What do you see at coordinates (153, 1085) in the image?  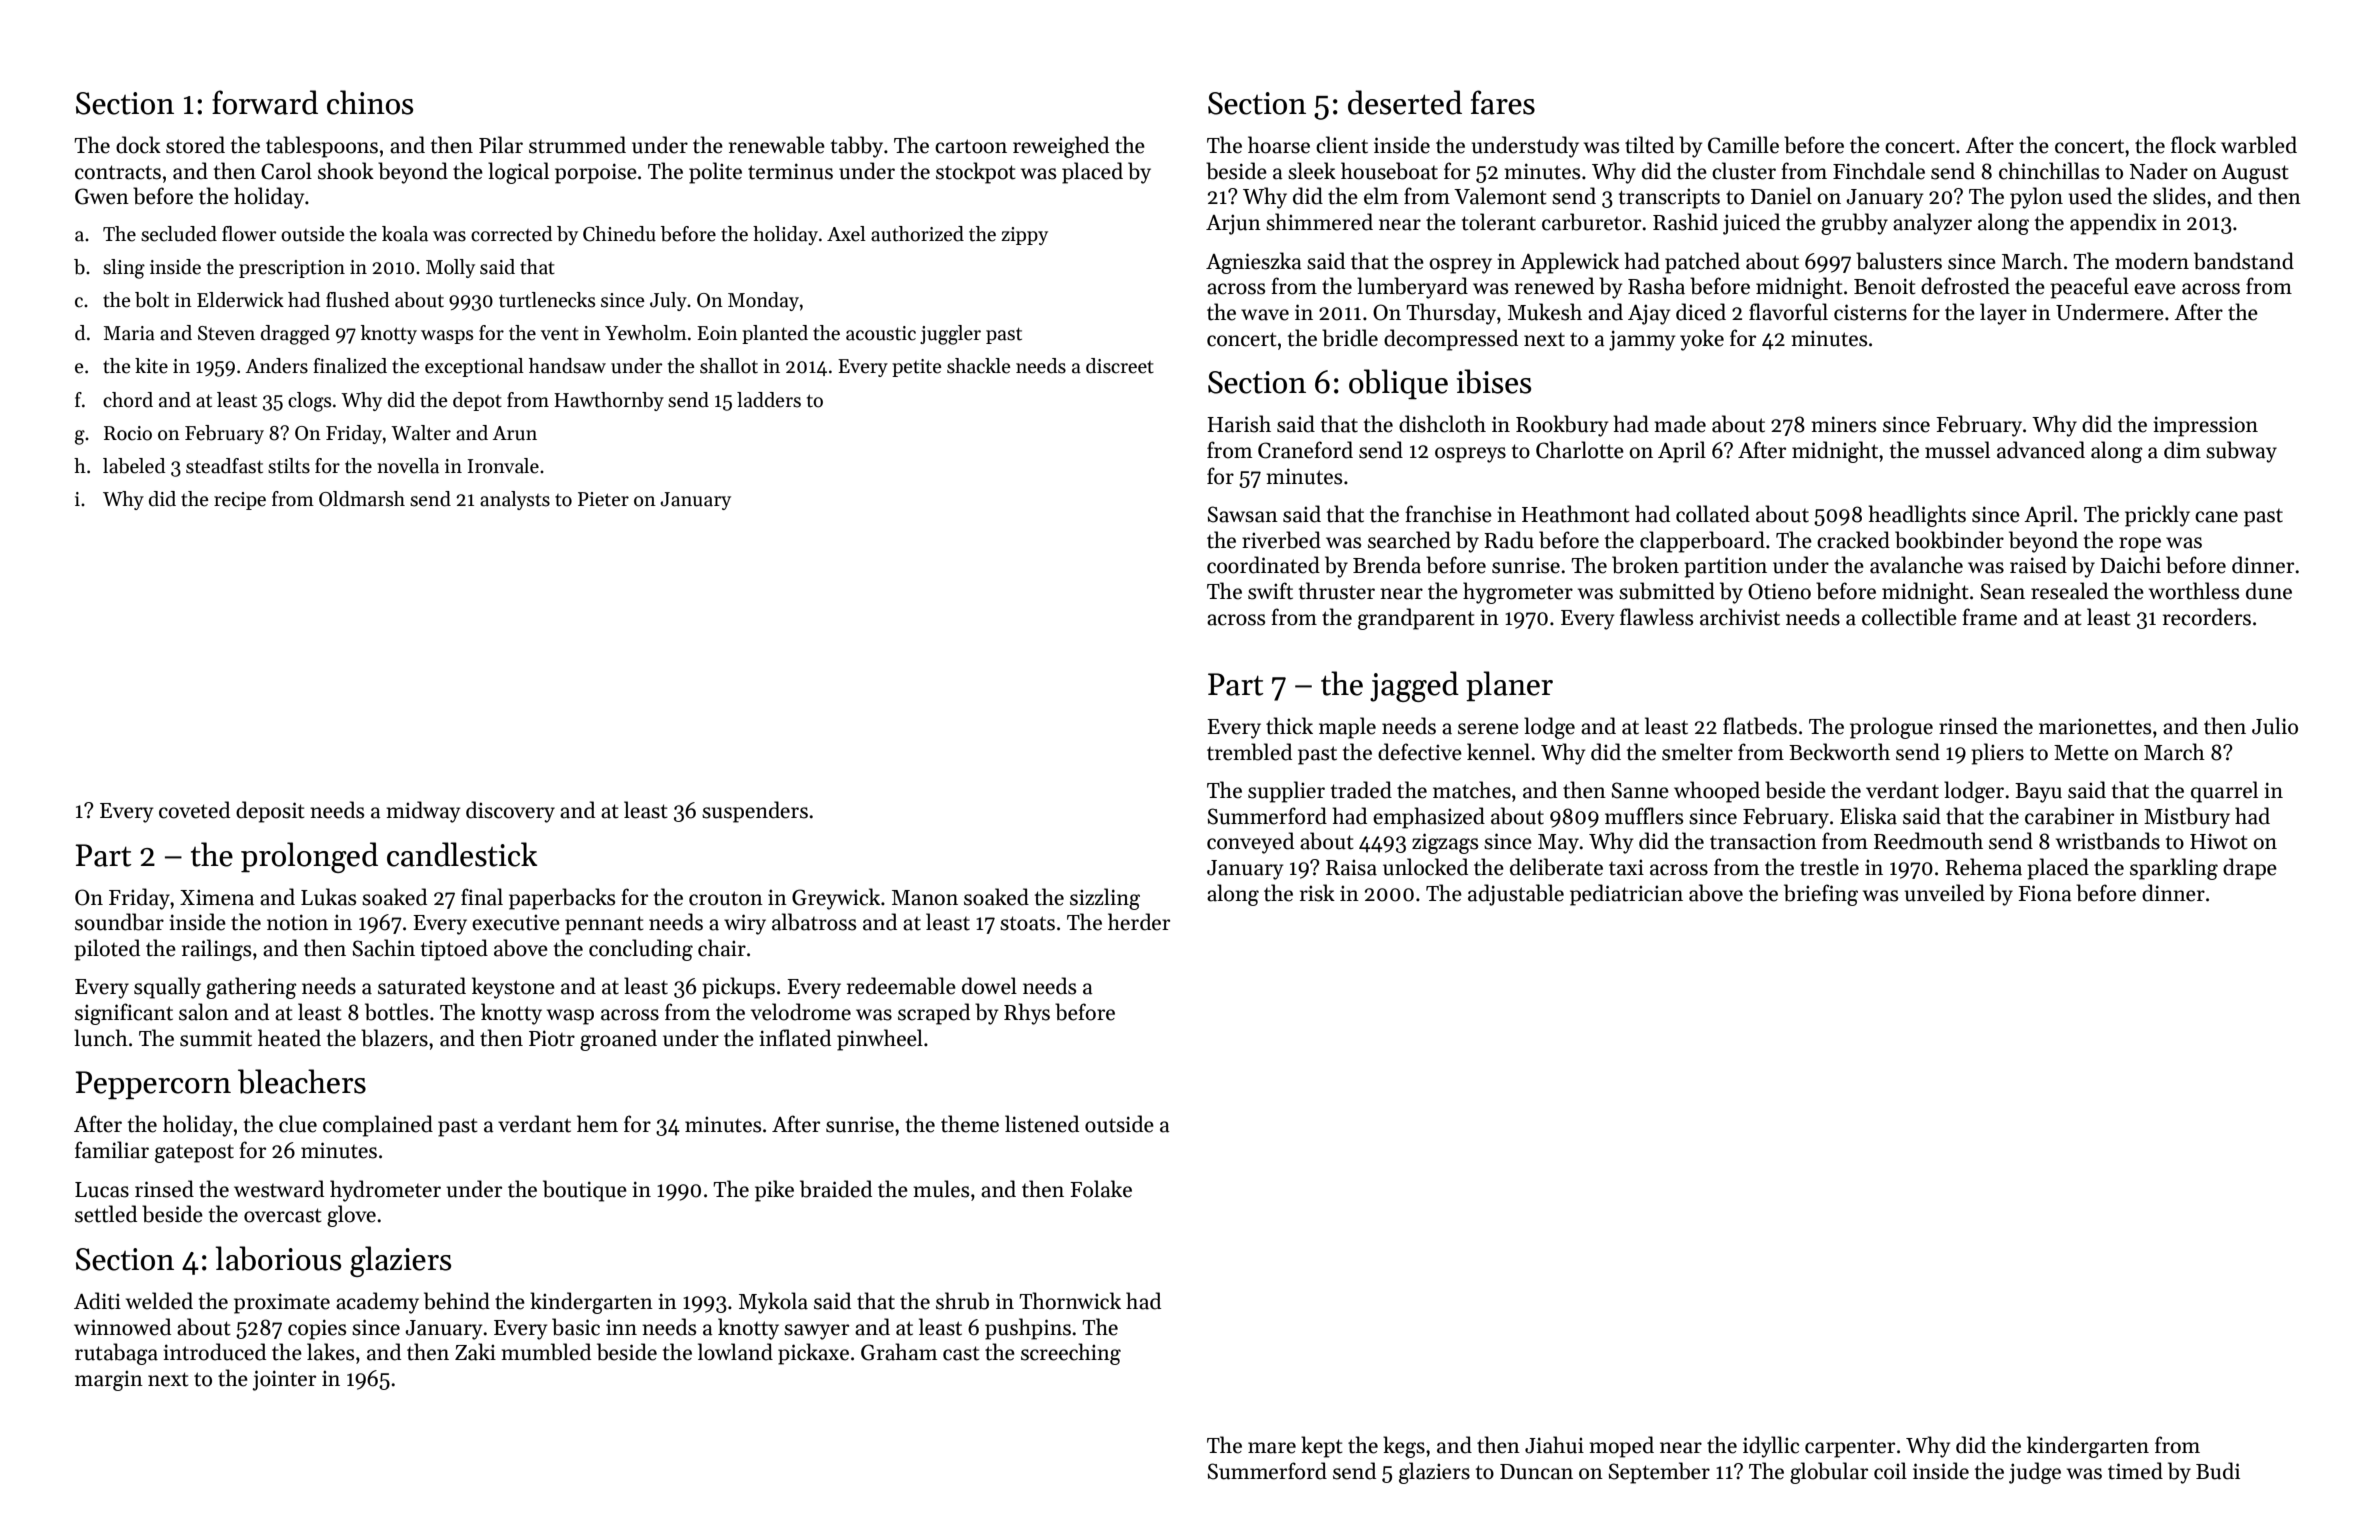 I see `Peppercorn` at bounding box center [153, 1085].
